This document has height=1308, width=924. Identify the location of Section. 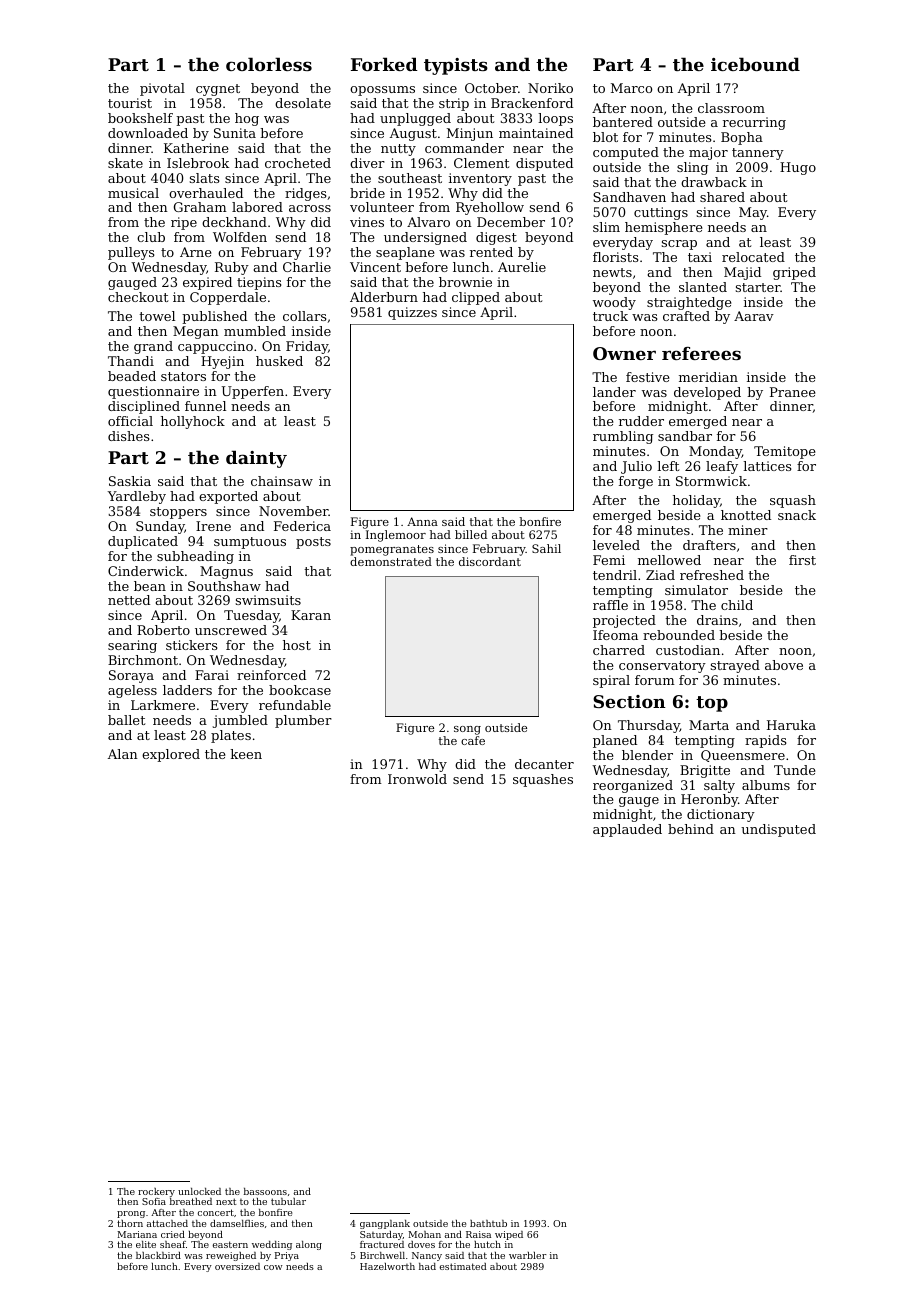
(629, 701).
